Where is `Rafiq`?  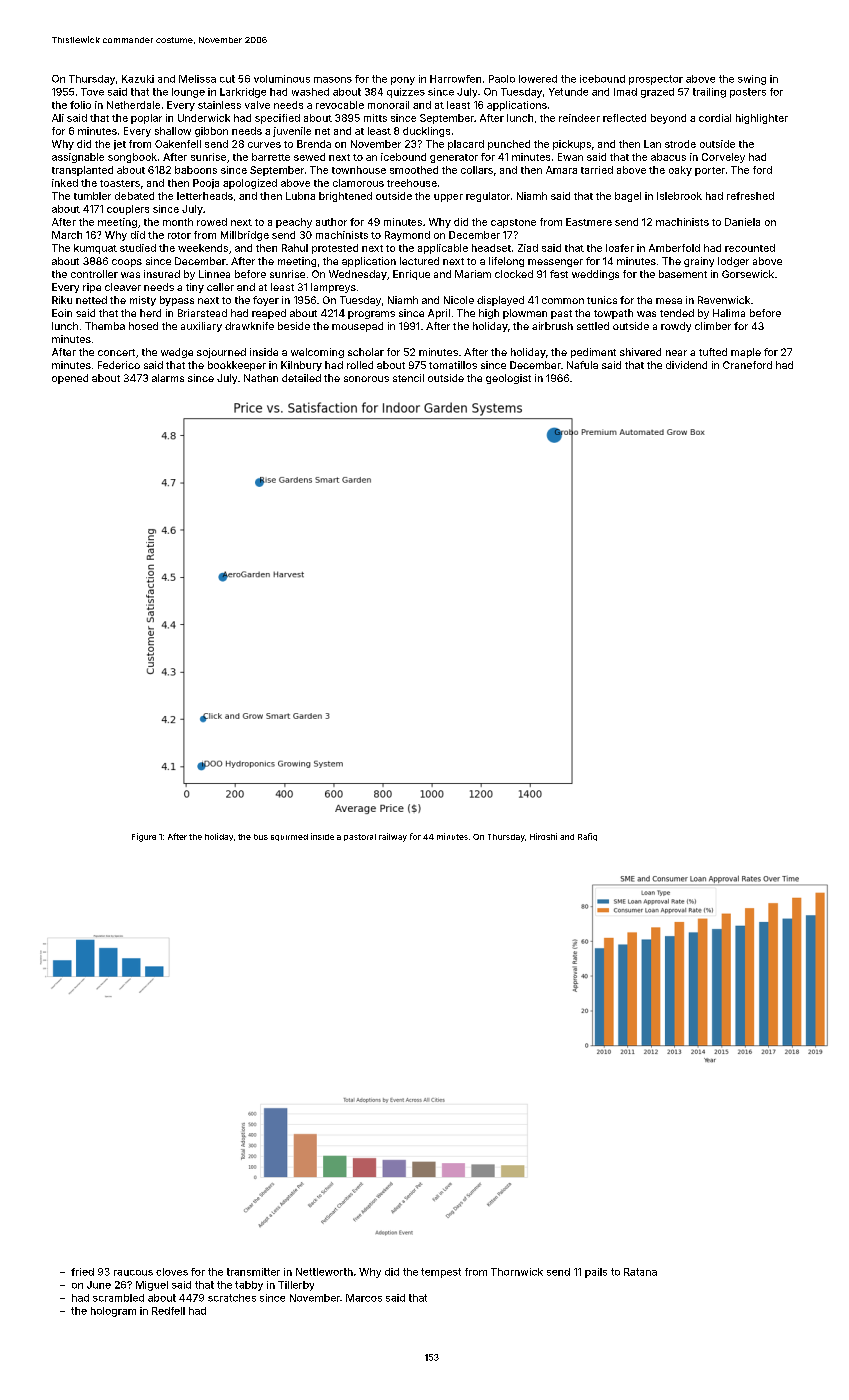
Rafiq is located at coordinates (587, 837).
